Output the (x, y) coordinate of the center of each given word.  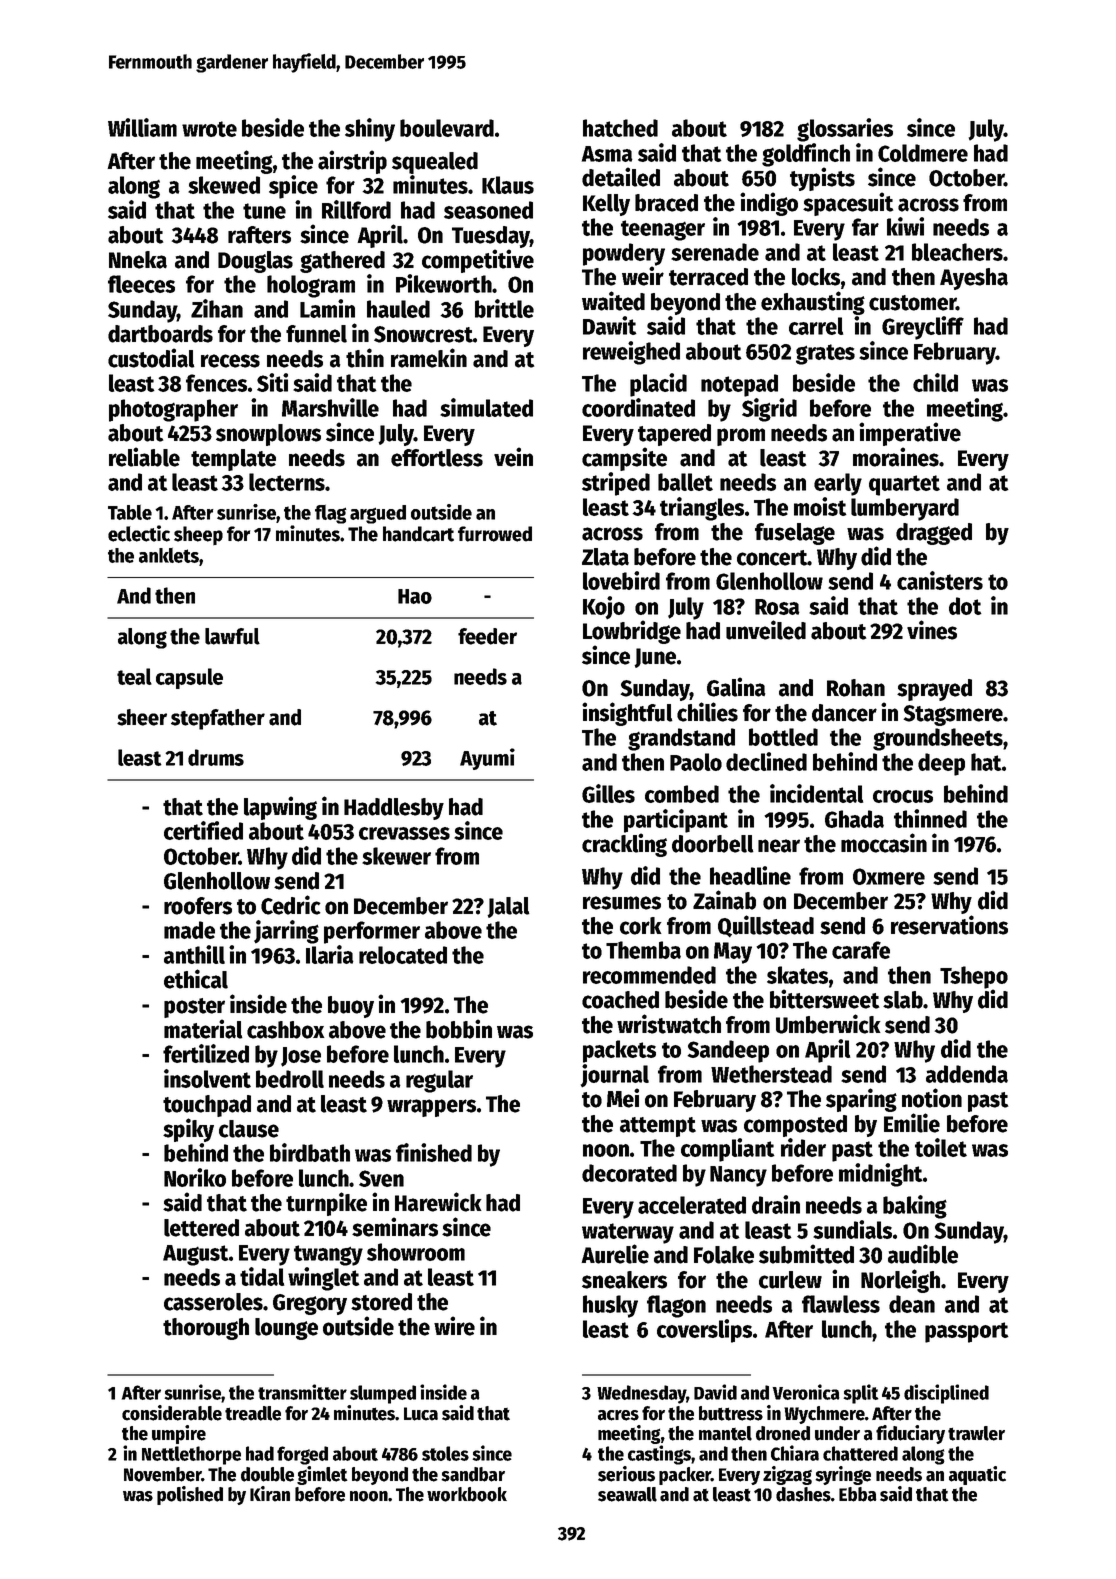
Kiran (270, 1494)
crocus (903, 796)
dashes (803, 1494)
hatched (620, 128)
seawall (627, 1494)
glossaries (845, 130)
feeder (487, 636)
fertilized (206, 1053)
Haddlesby (394, 809)
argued (378, 514)
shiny (370, 130)
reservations (949, 925)
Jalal (508, 907)
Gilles (608, 793)
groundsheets (938, 739)
